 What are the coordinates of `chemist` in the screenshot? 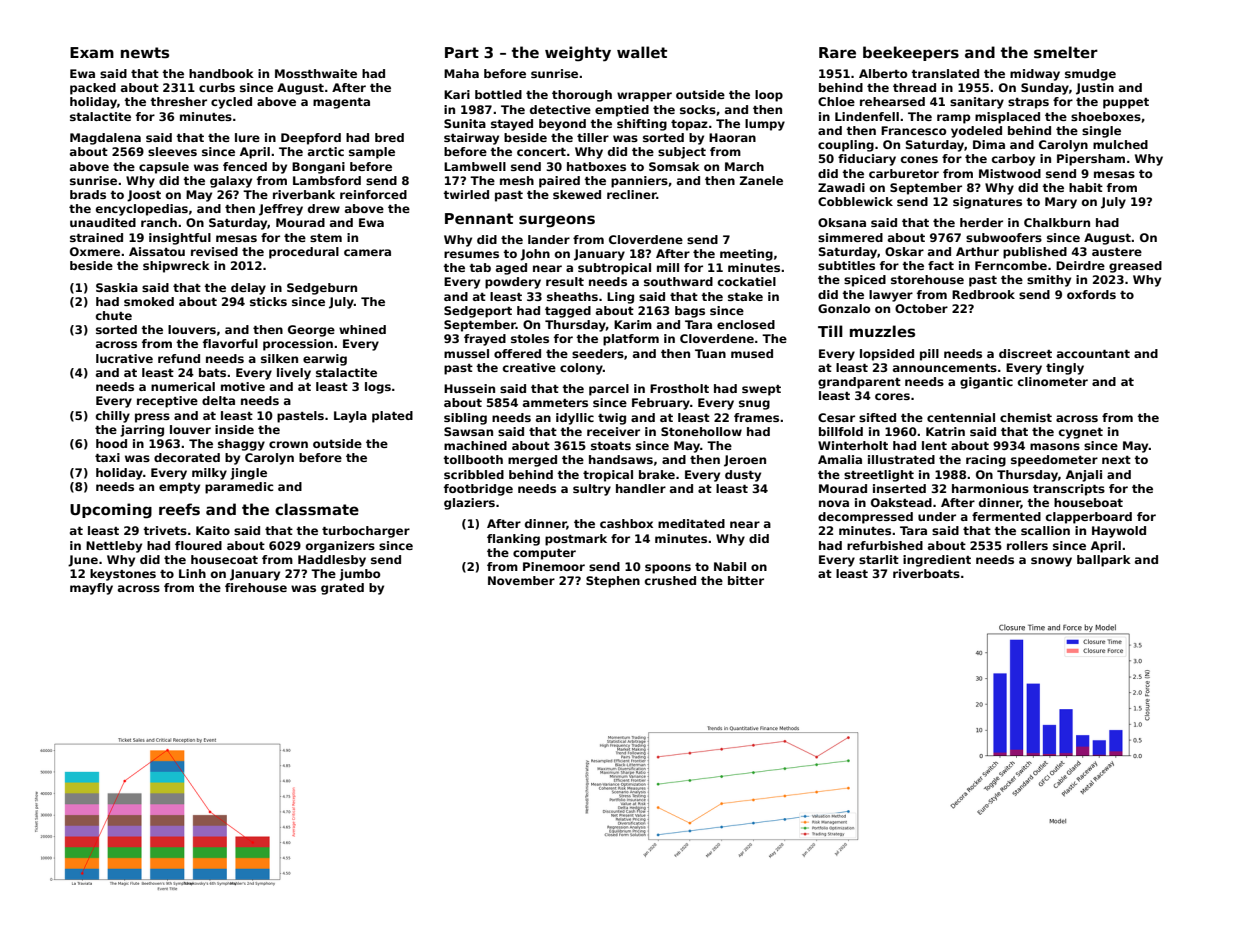 It's located at (1026, 417).
